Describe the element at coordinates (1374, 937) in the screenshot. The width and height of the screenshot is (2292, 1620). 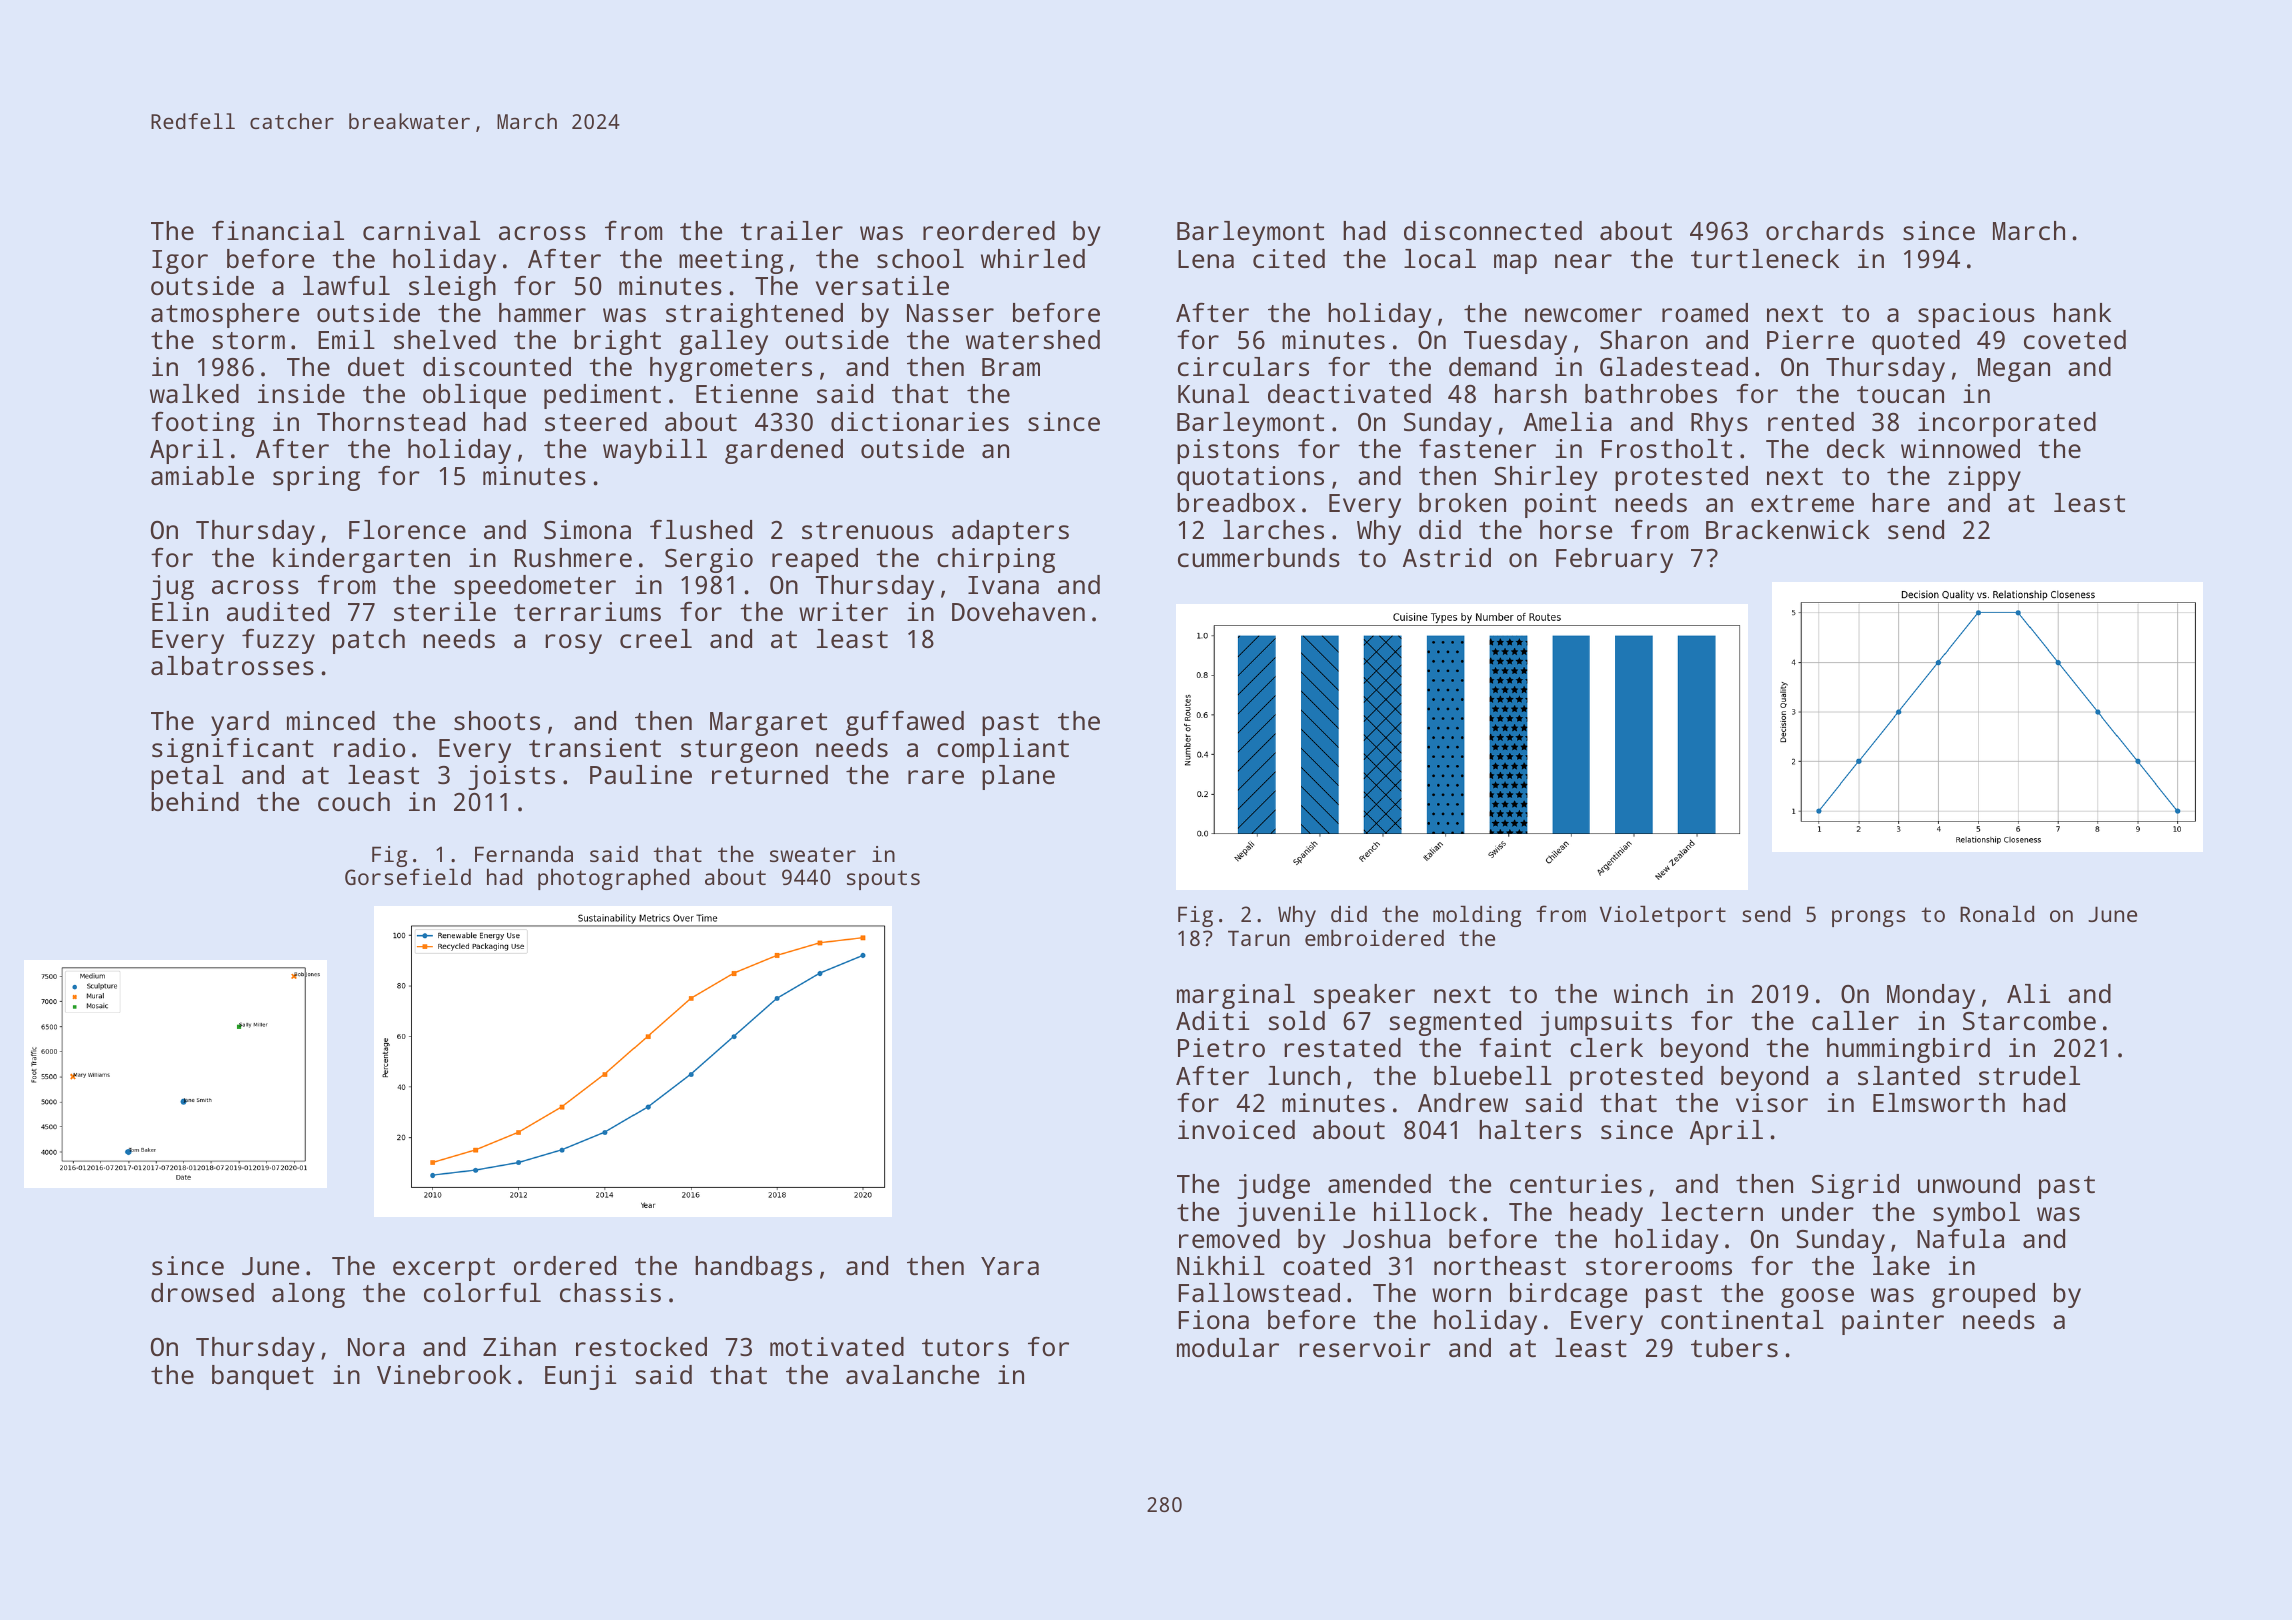
I see `embroidered` at that location.
